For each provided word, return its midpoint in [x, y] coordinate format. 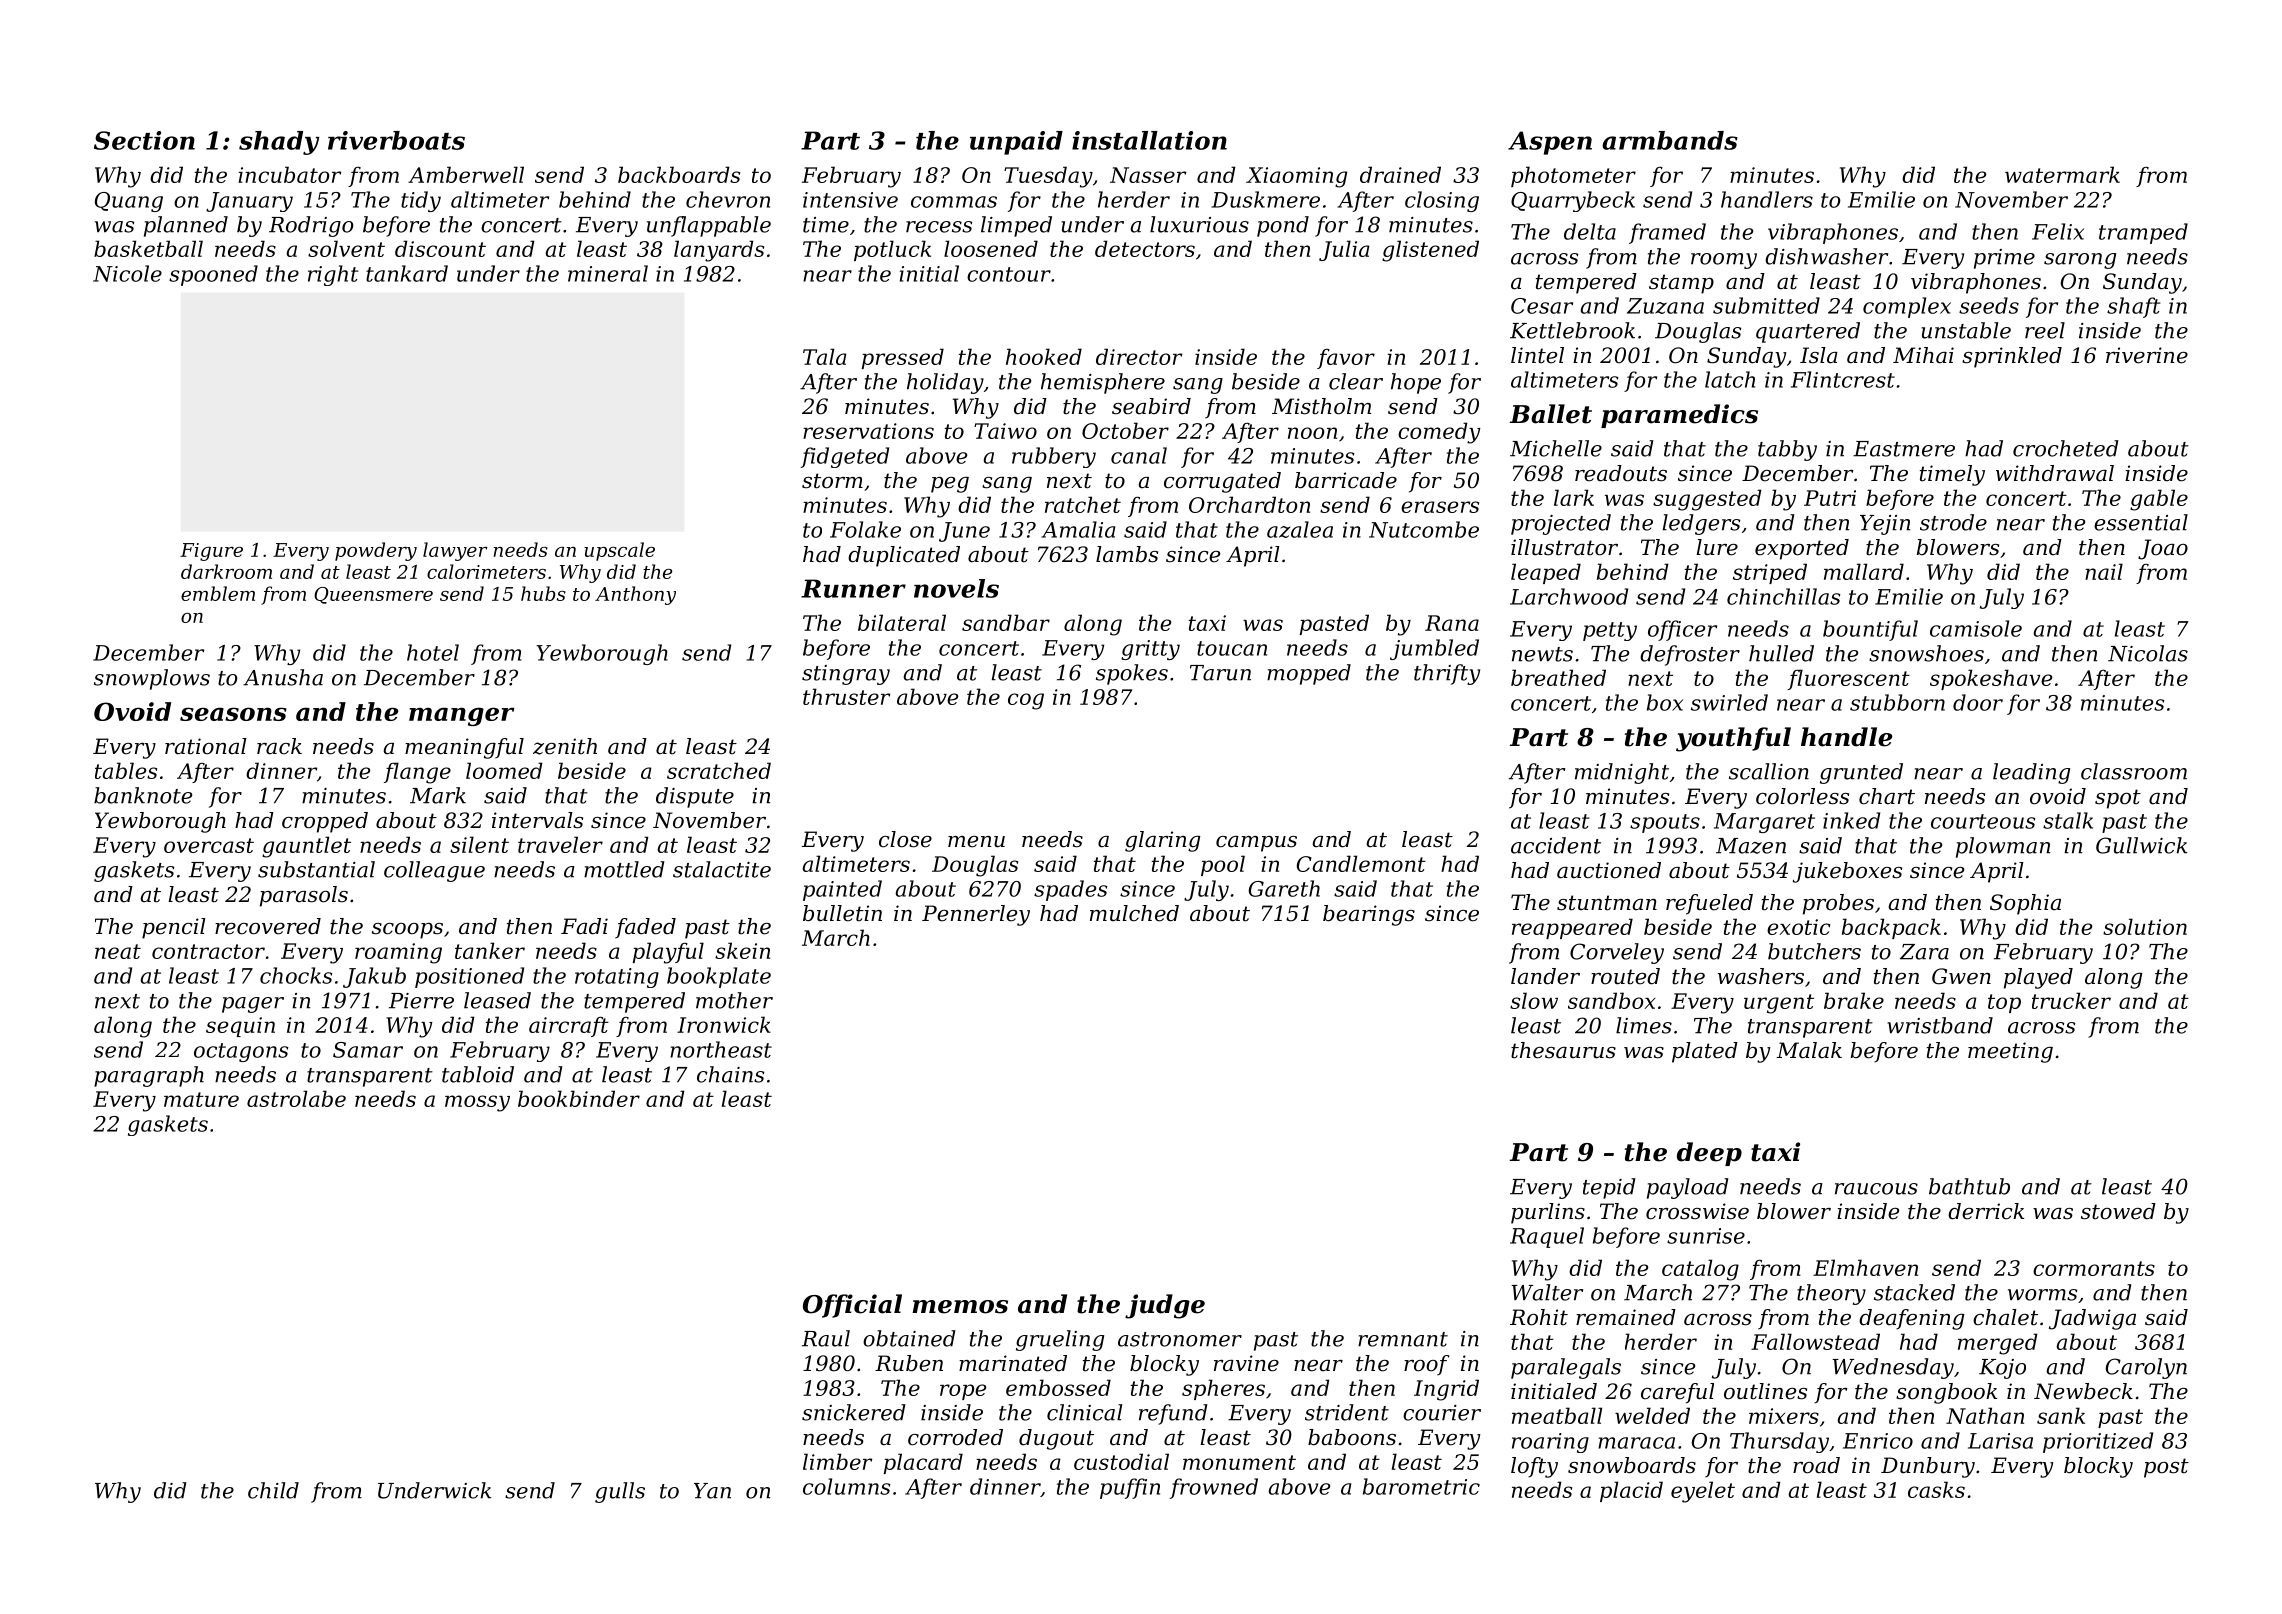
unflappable [709, 226]
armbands [1670, 140]
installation [1149, 140]
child [273, 1490]
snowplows [152, 679]
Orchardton [1249, 504]
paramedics [1679, 416]
